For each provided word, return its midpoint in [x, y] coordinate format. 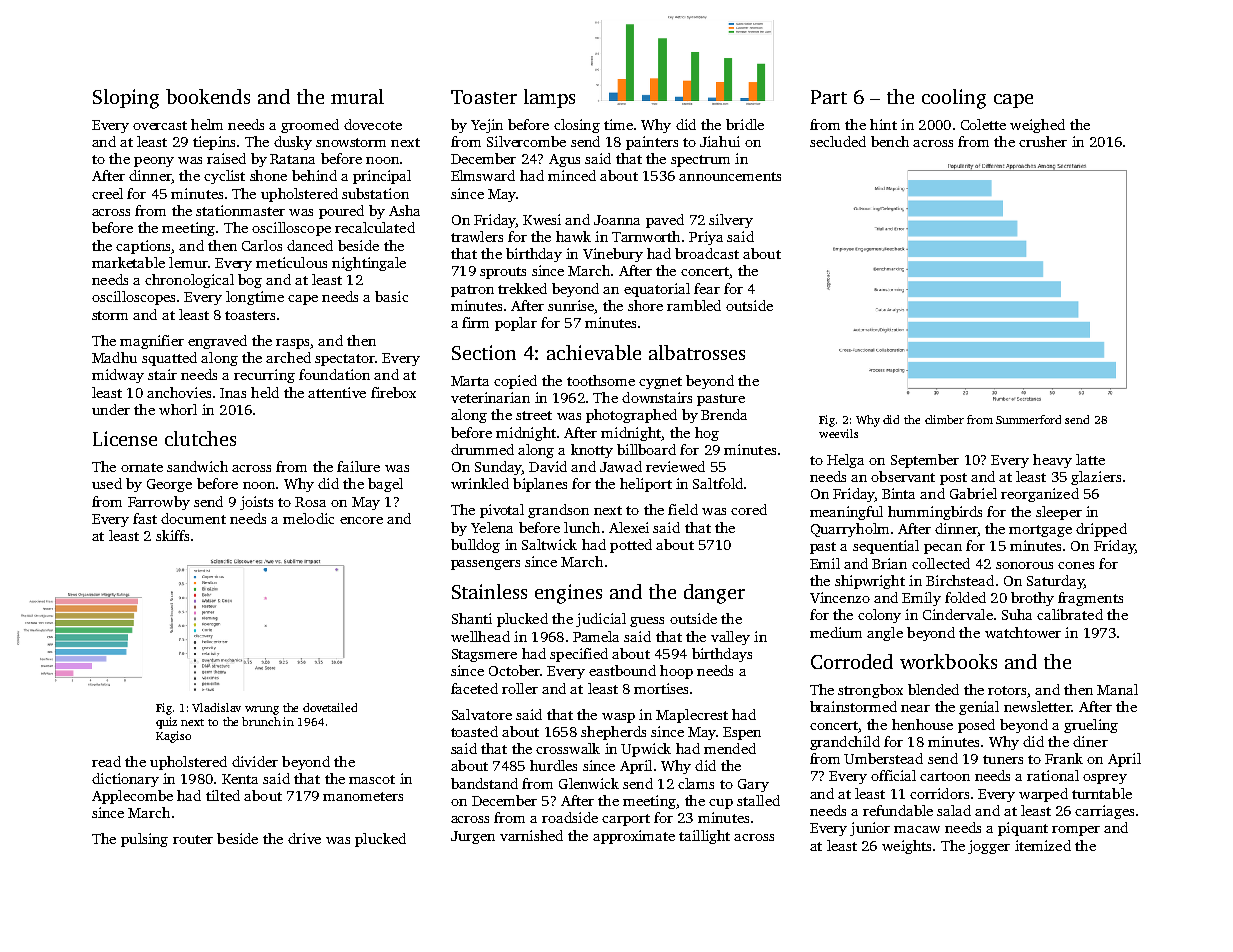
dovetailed [330, 707]
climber [944, 419]
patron [472, 291]
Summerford [1028, 419]
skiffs [172, 535]
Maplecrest [692, 716]
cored [749, 509]
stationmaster [240, 210]
